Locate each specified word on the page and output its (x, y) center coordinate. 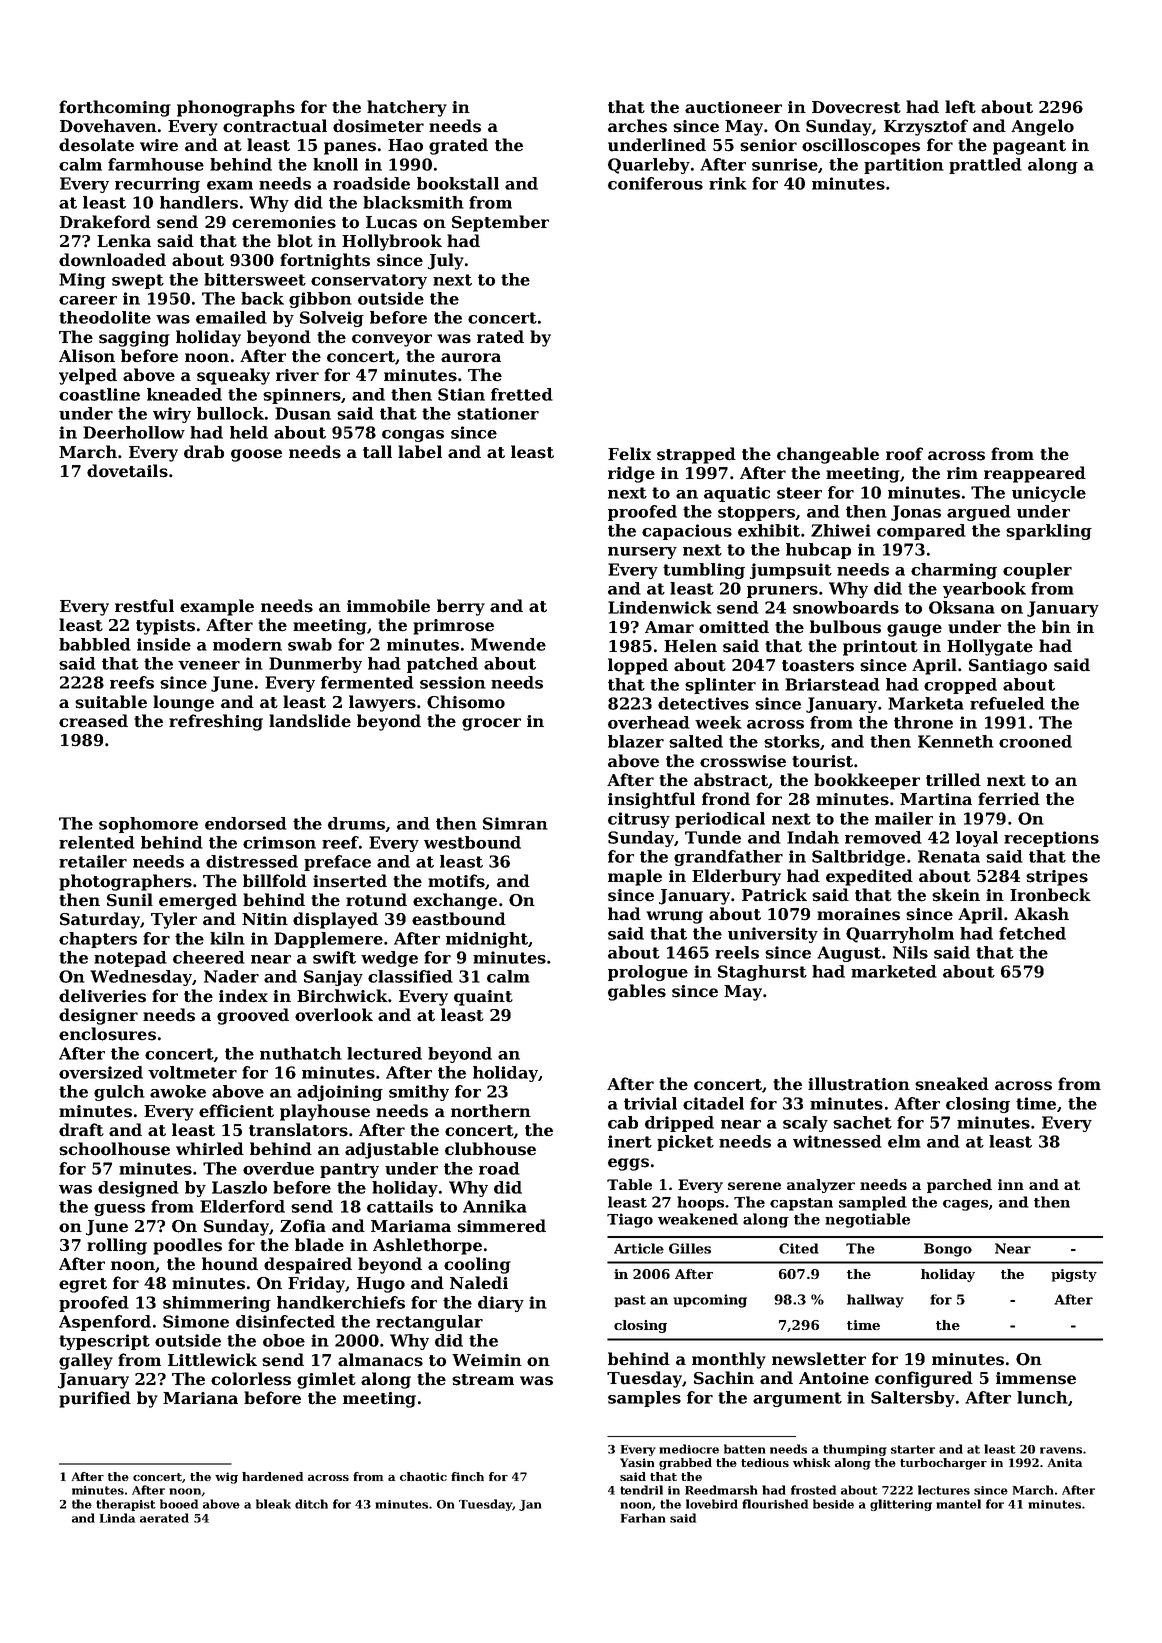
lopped (638, 666)
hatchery (407, 108)
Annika (495, 1206)
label (420, 452)
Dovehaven (108, 126)
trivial (650, 1103)
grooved (253, 1016)
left (960, 107)
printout (880, 648)
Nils (910, 952)
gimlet (326, 1380)
